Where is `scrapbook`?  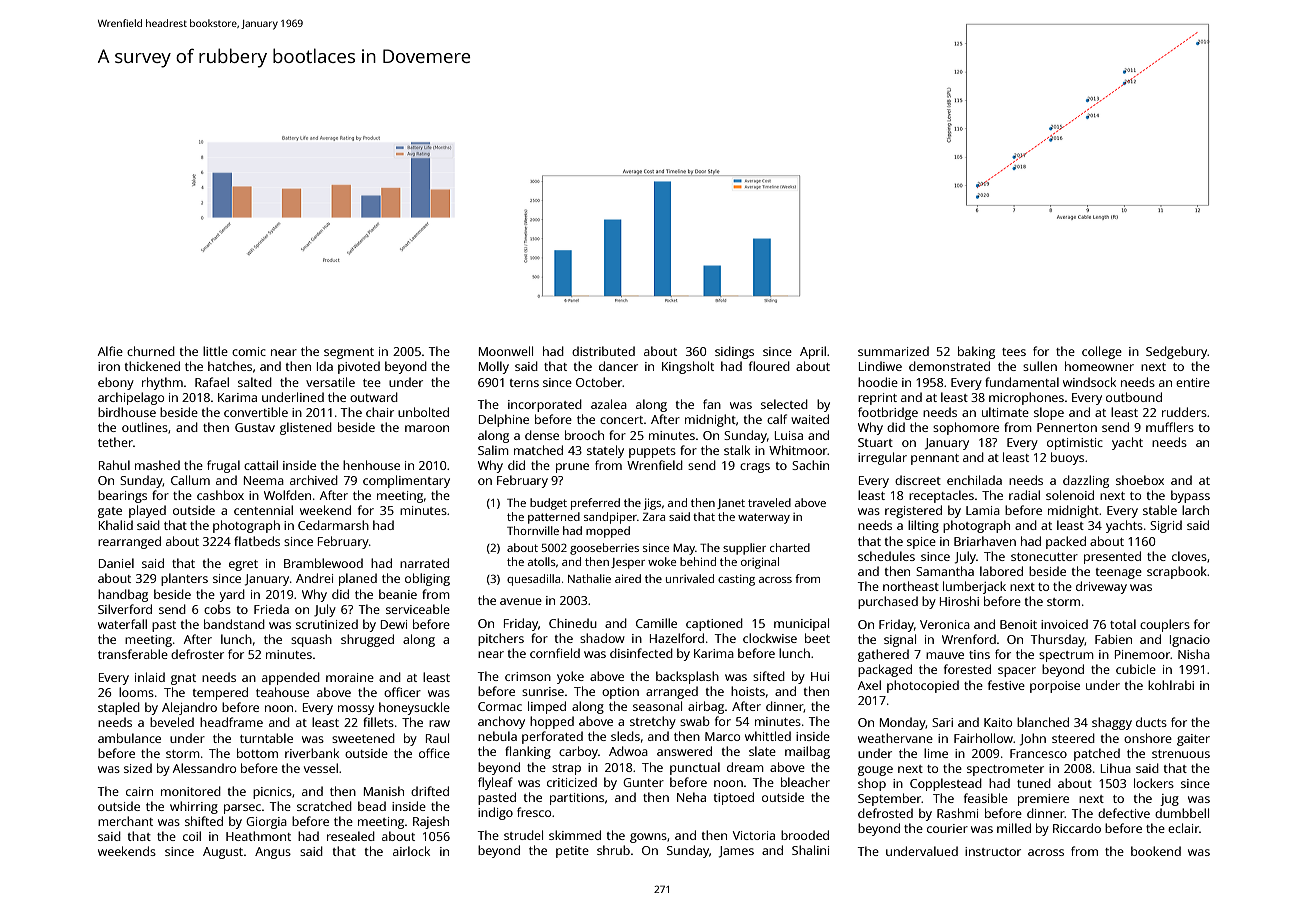 scrapbook is located at coordinates (1177, 572).
